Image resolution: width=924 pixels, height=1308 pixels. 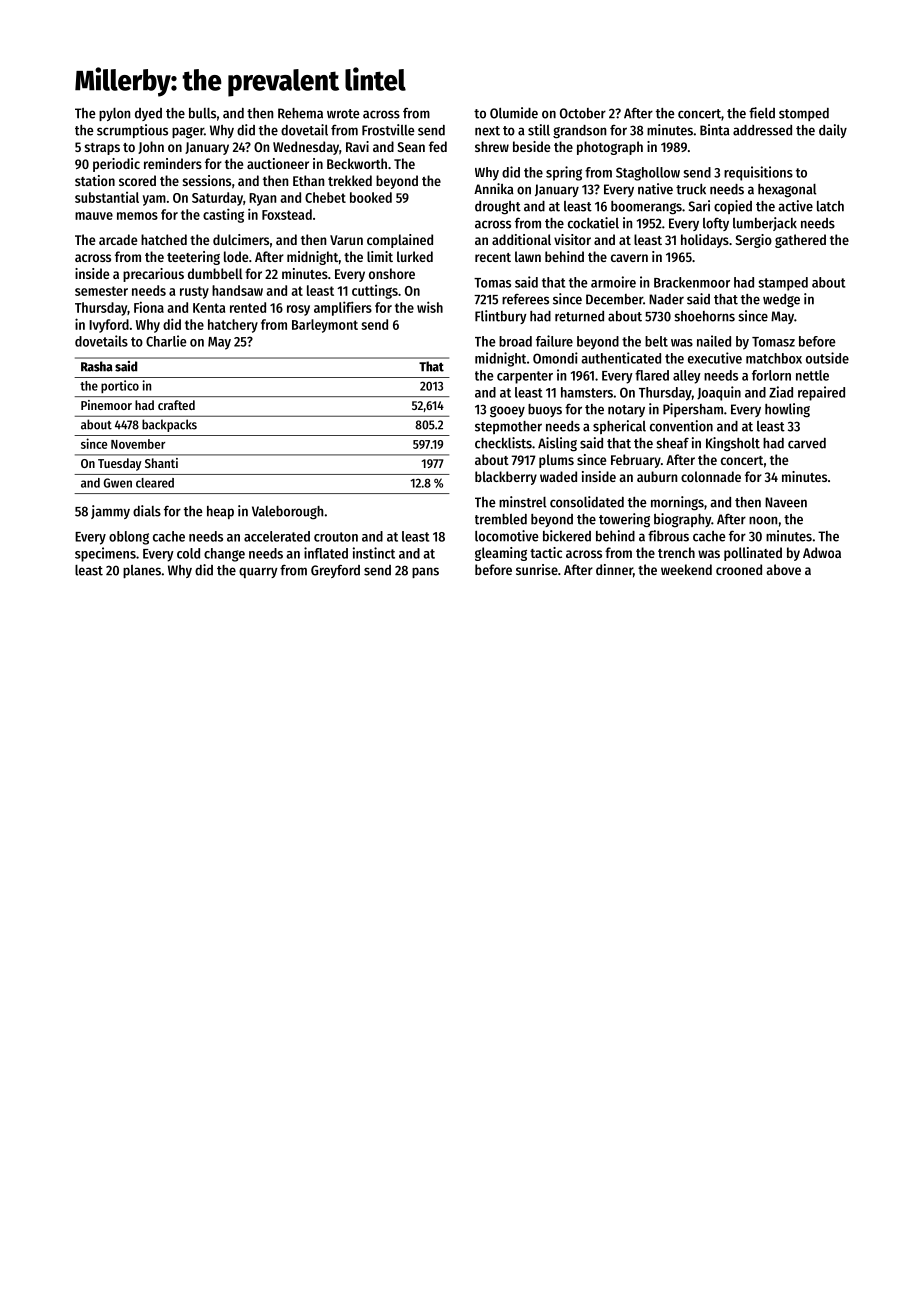 I want to click on sunrise, so click(x=537, y=569).
